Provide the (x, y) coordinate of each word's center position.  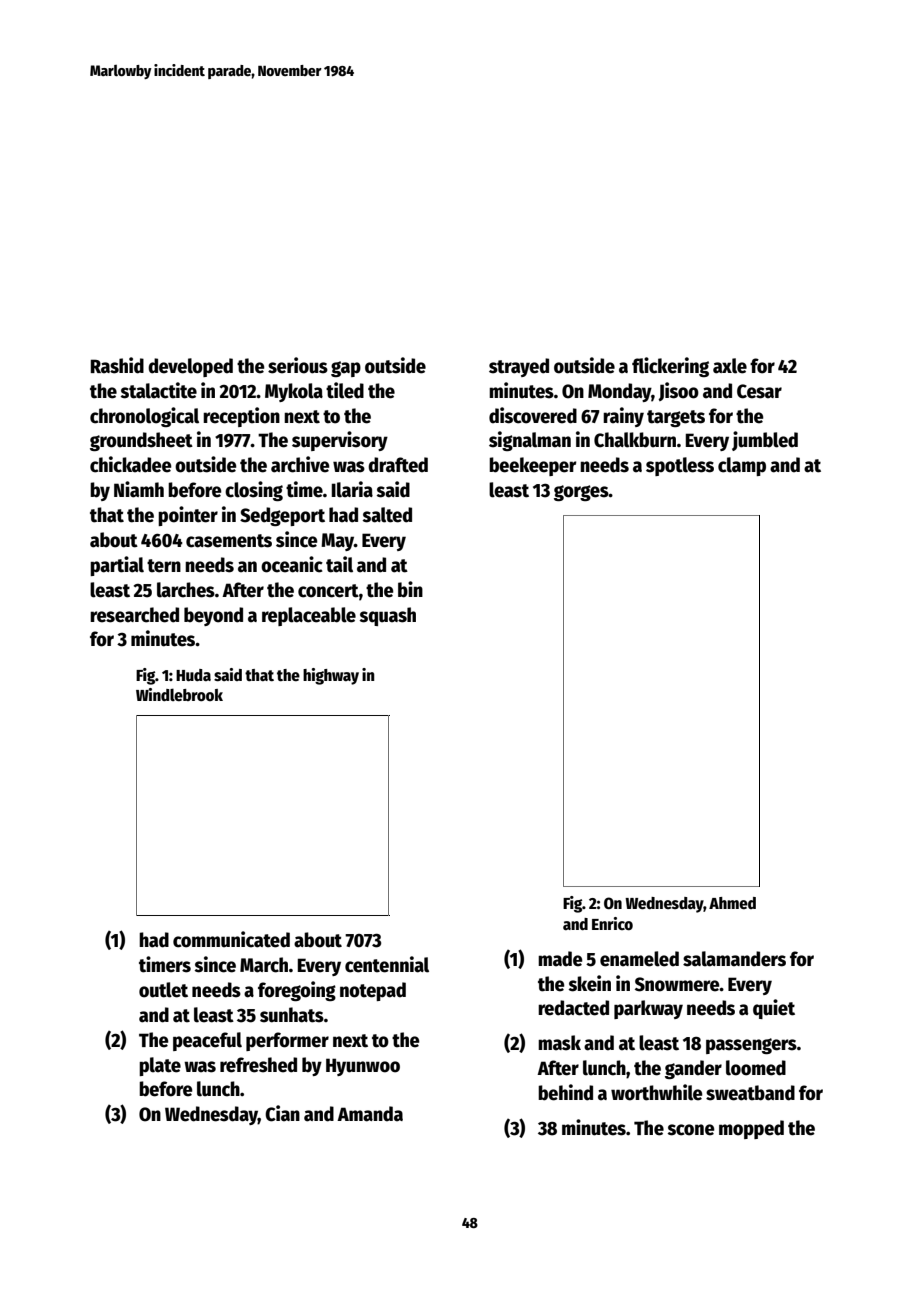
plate (160, 1066)
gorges (581, 493)
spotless (680, 466)
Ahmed (732, 903)
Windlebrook (179, 695)
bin (410, 589)
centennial (387, 964)
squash (387, 616)
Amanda (370, 1114)
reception (241, 417)
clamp (742, 466)
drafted (398, 465)
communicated (231, 939)
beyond (213, 616)
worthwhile (657, 1092)
